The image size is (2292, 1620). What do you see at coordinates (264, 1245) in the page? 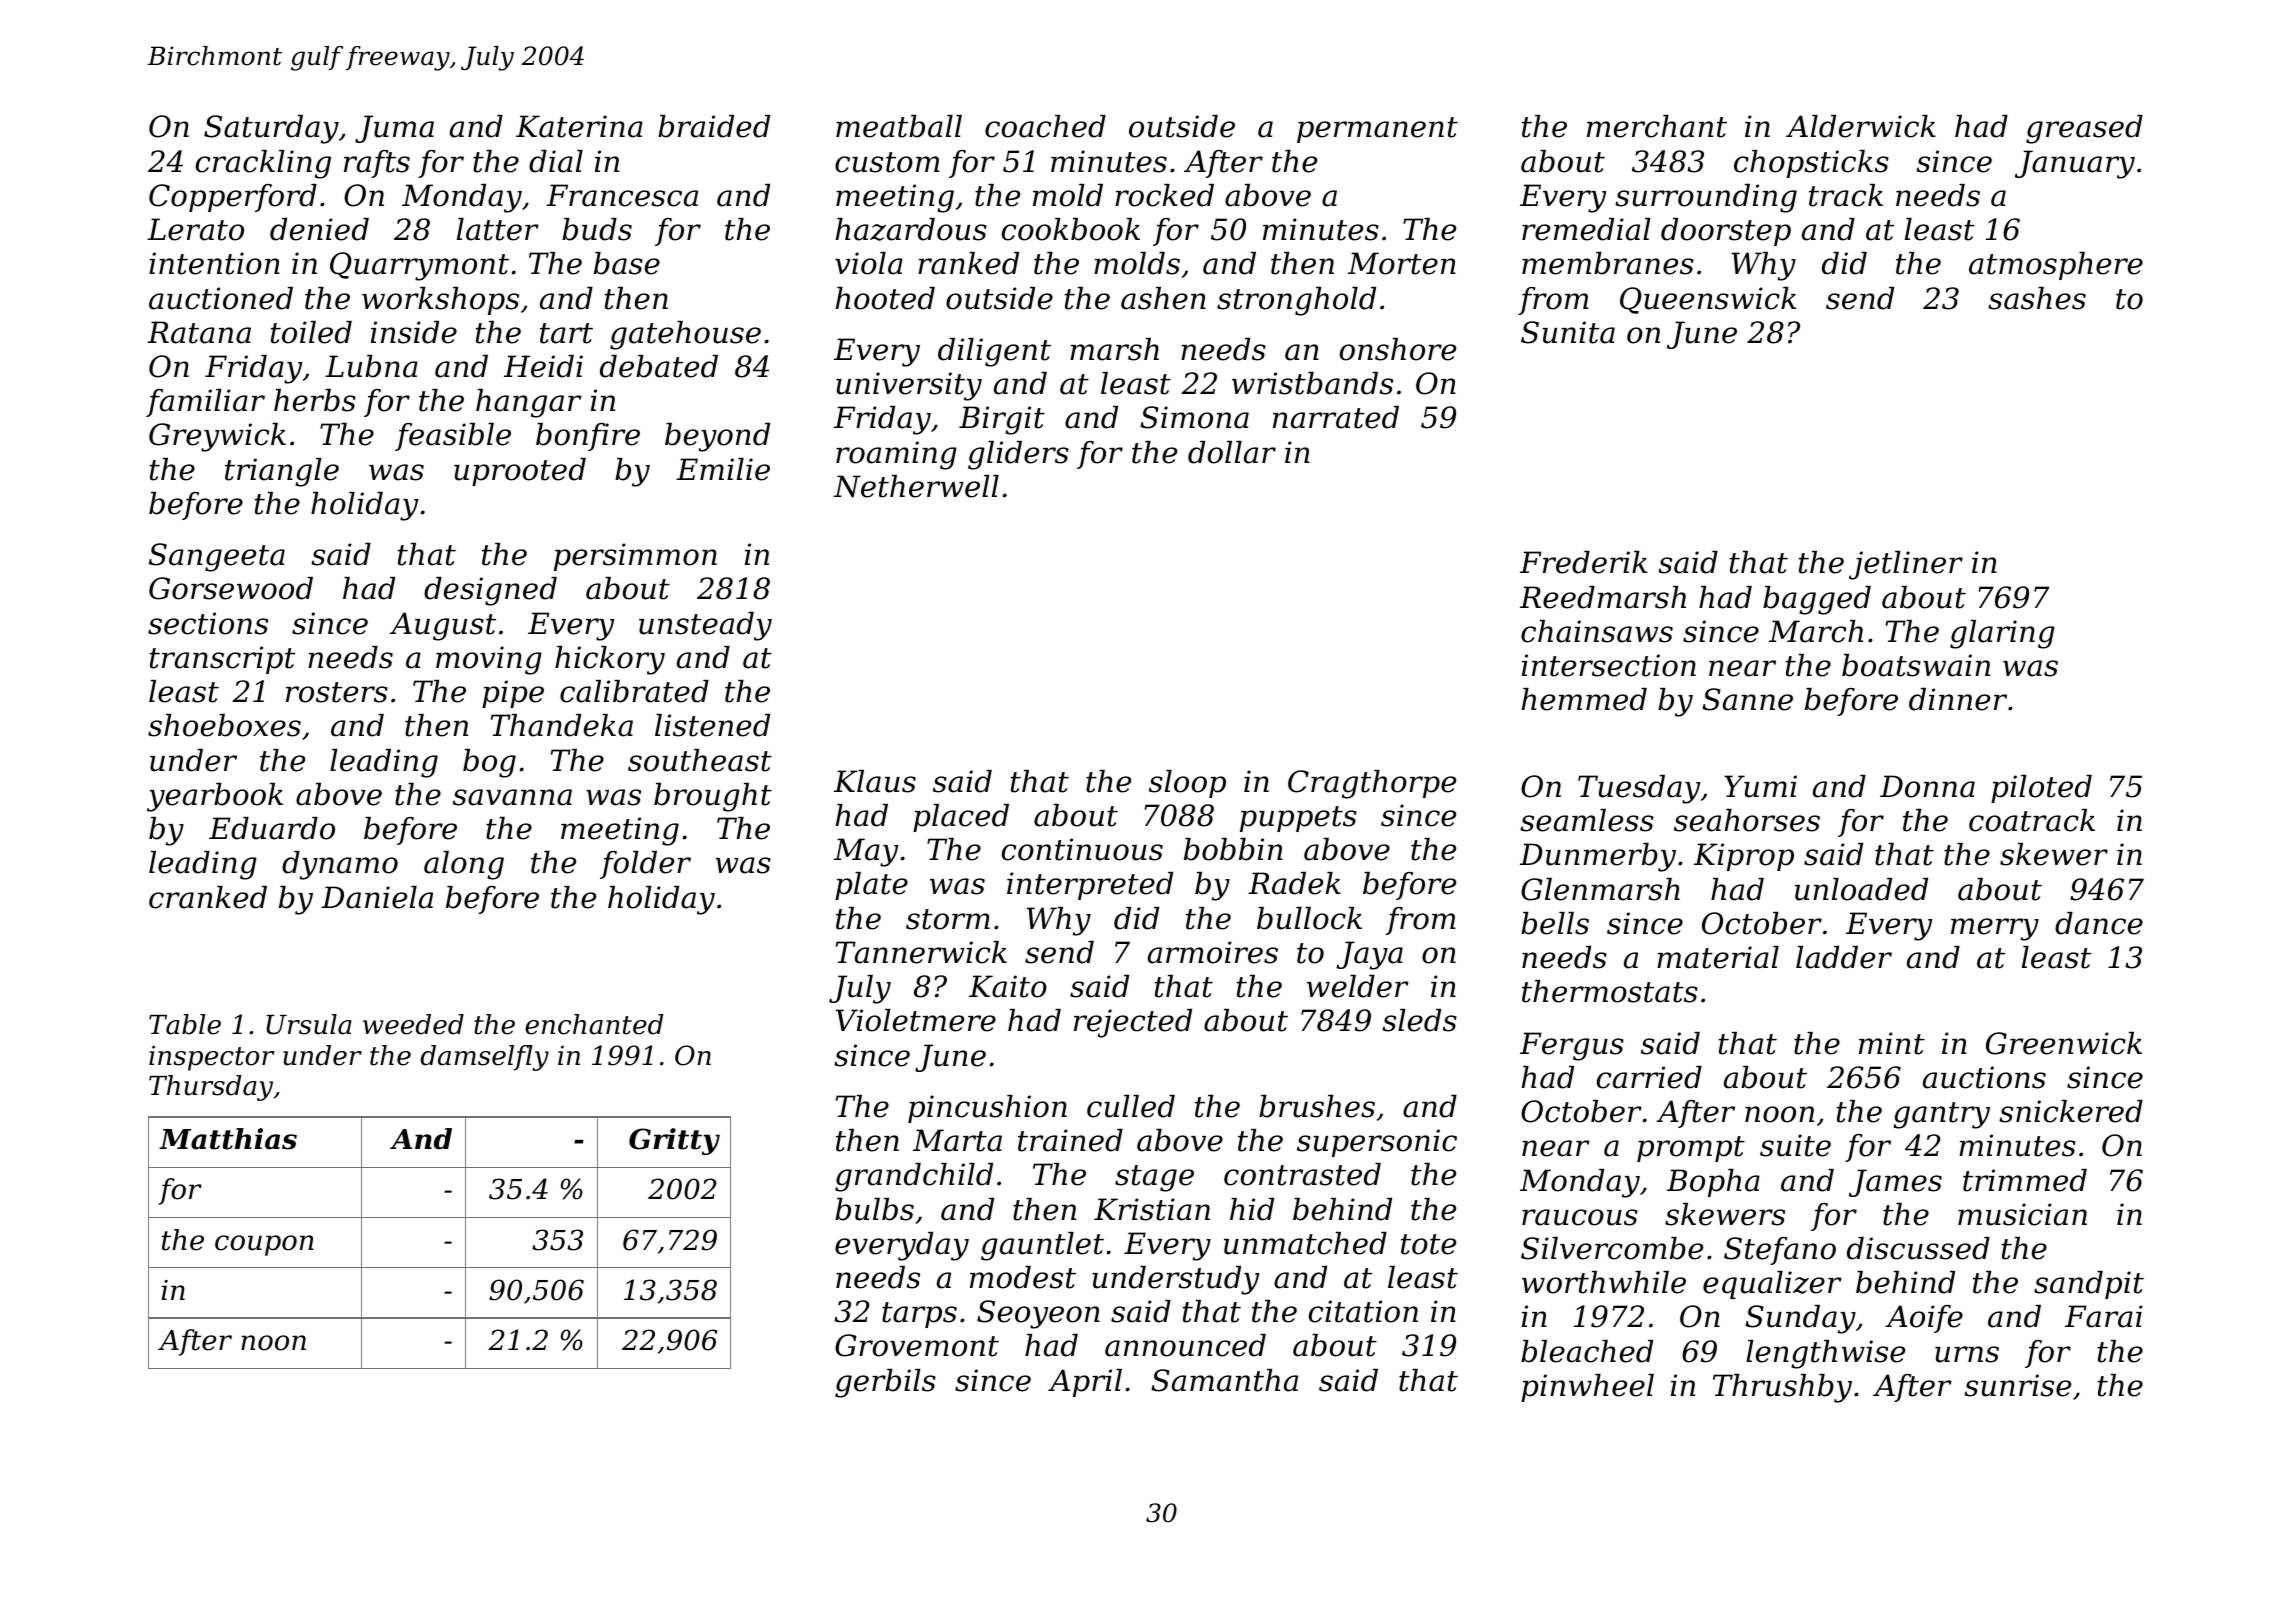
I see `coupon` at bounding box center [264, 1245].
